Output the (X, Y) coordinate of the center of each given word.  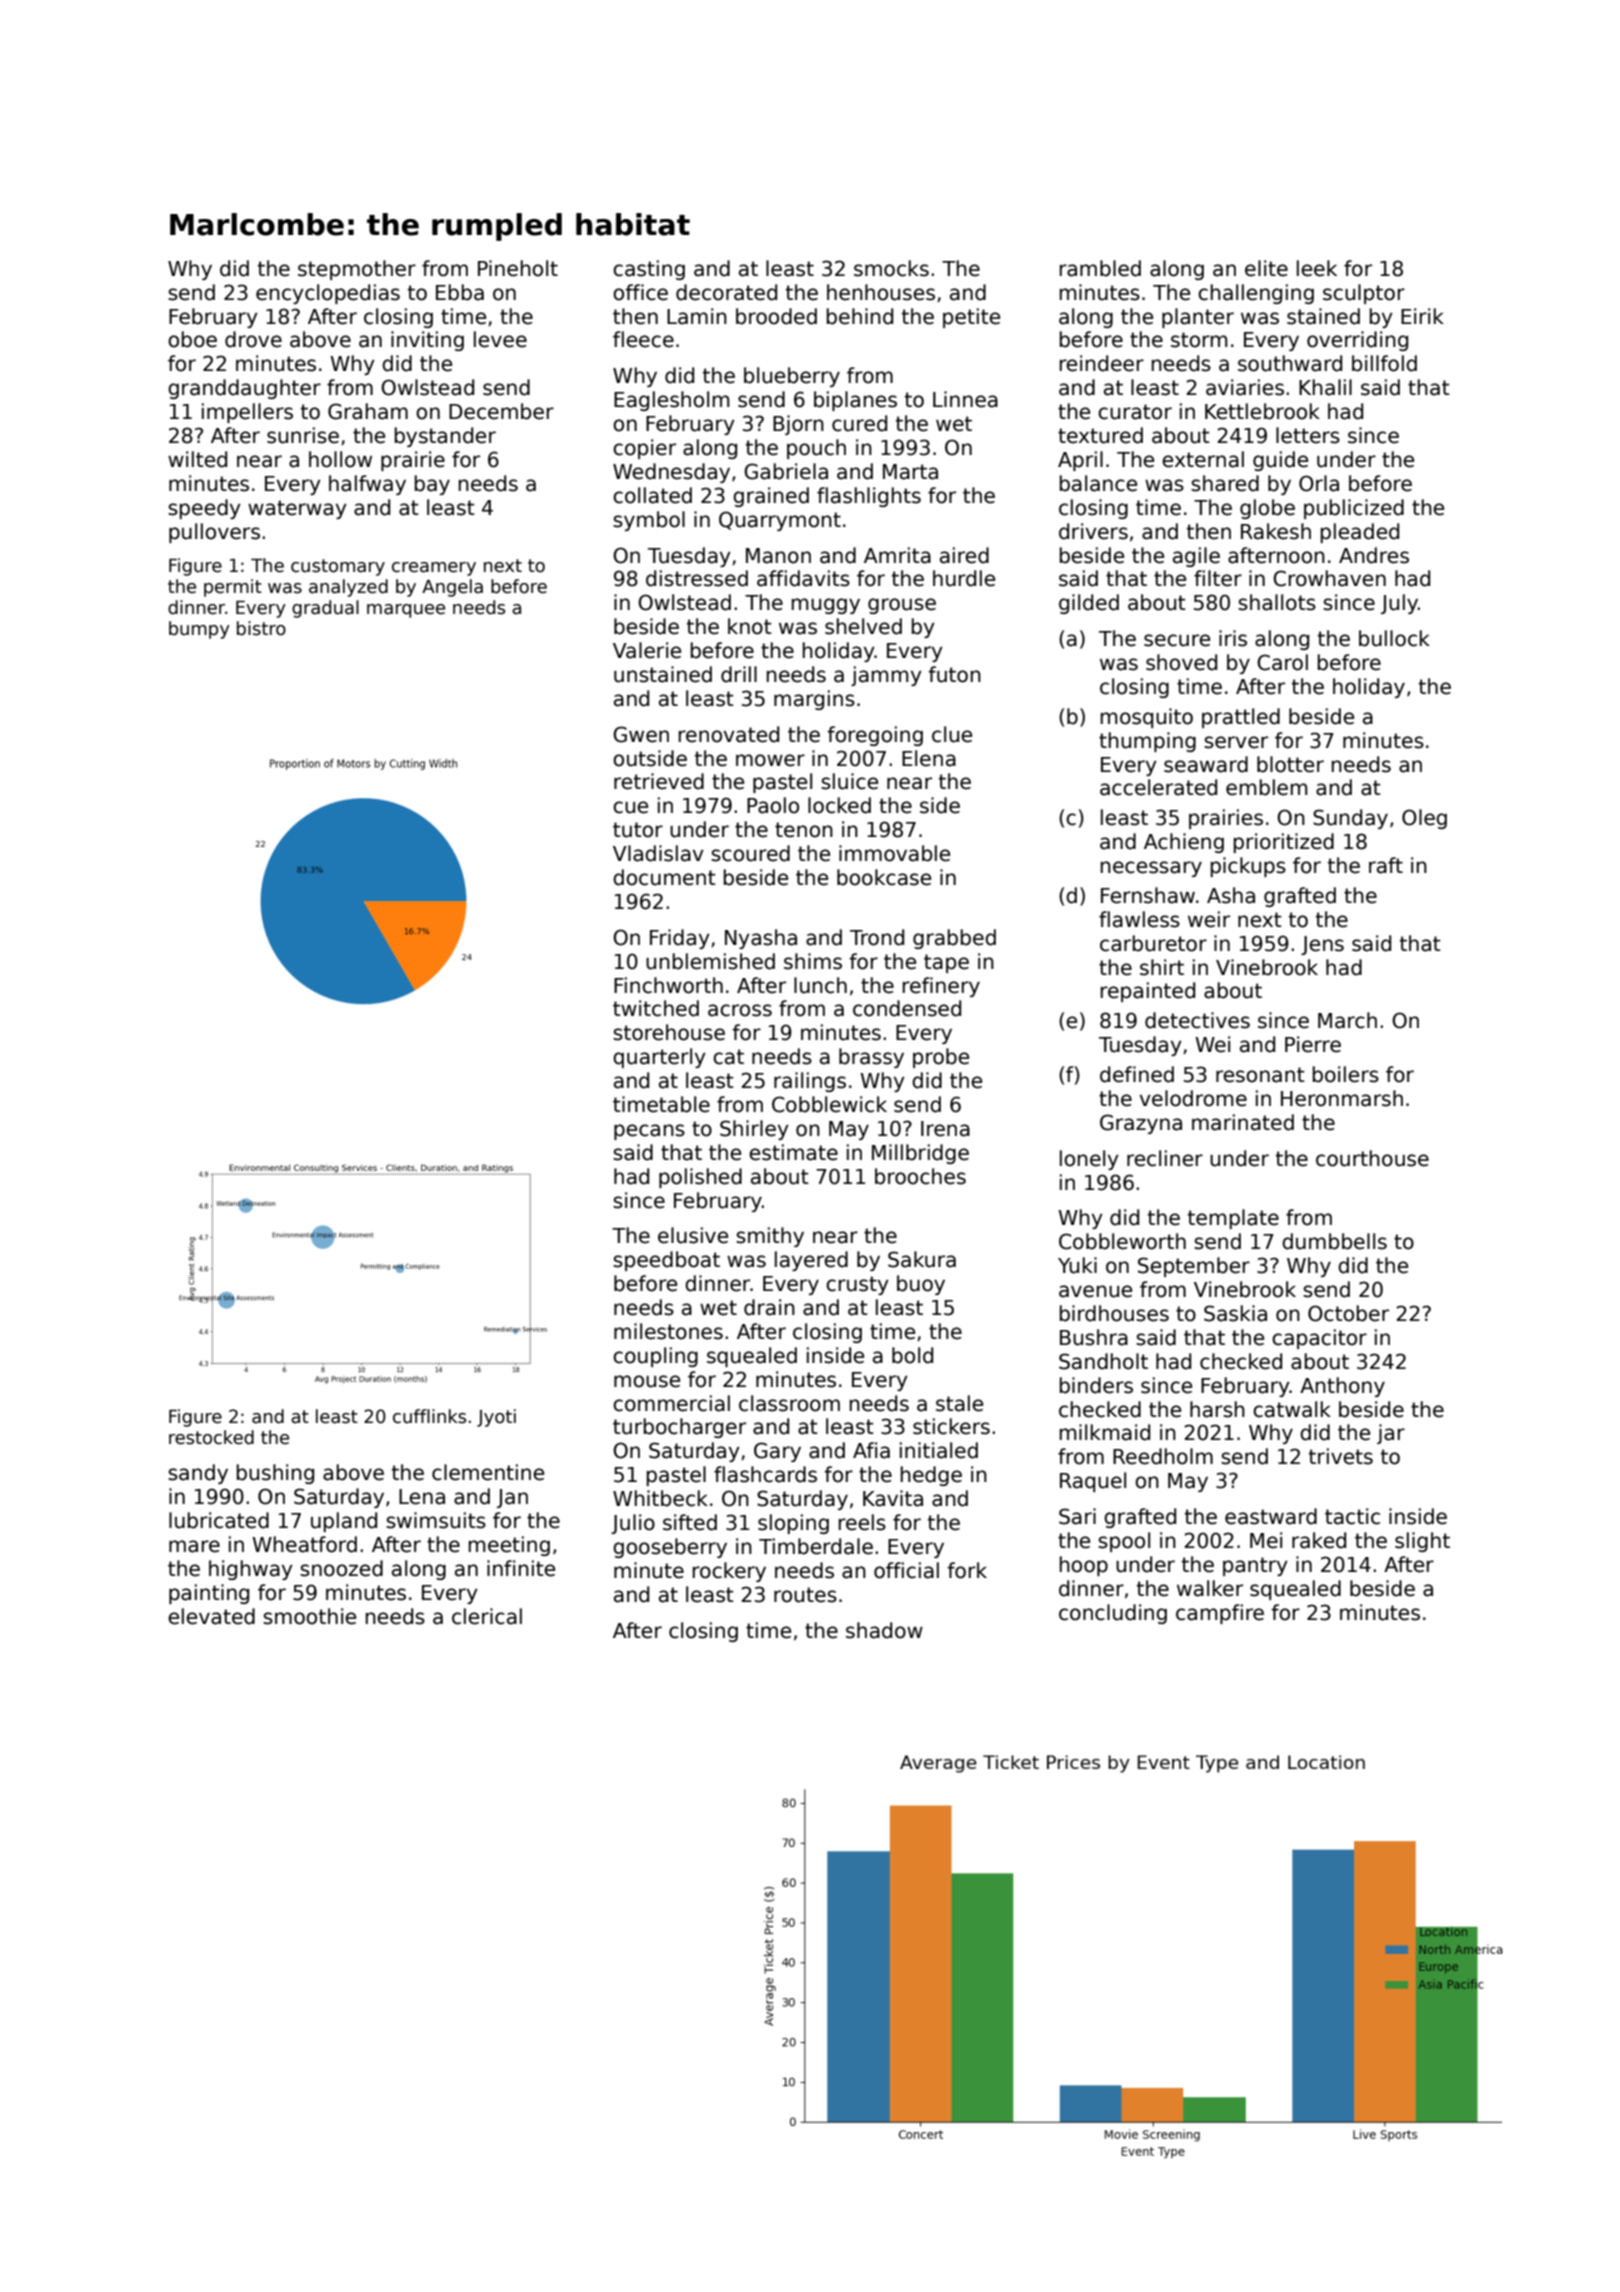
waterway (297, 509)
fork (967, 1570)
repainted (1148, 992)
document (664, 877)
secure (1177, 640)
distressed (697, 578)
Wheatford (304, 1544)
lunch (820, 985)
